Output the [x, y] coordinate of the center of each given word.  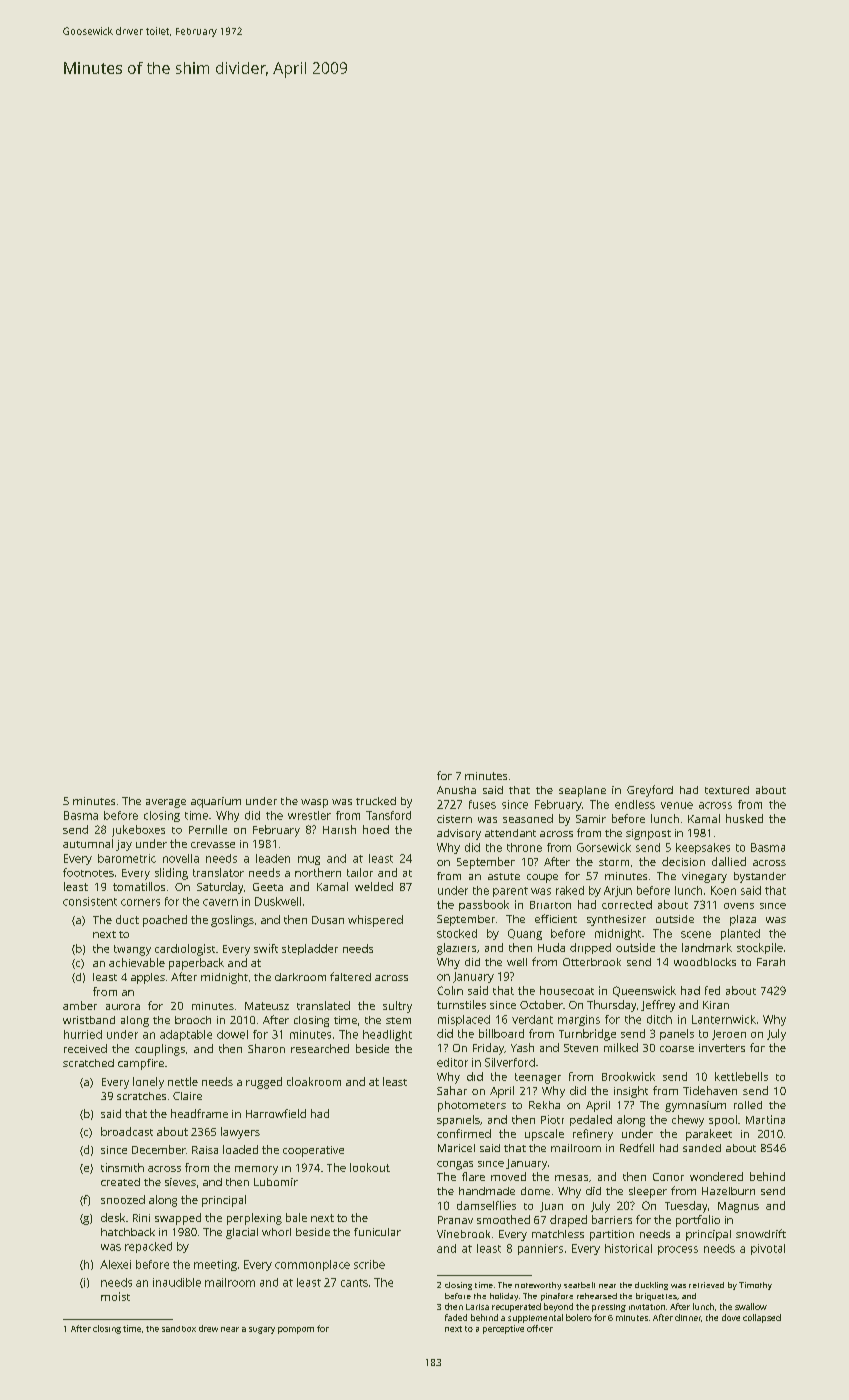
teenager [538, 1078]
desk [113, 1217]
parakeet [709, 1135]
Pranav [455, 1220]
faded [456, 1317]
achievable [137, 962]
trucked [376, 801]
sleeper [648, 1192]
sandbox [179, 1329]
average [166, 803]
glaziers [456, 949]
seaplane [582, 791]
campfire [141, 1064]
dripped [590, 948]
